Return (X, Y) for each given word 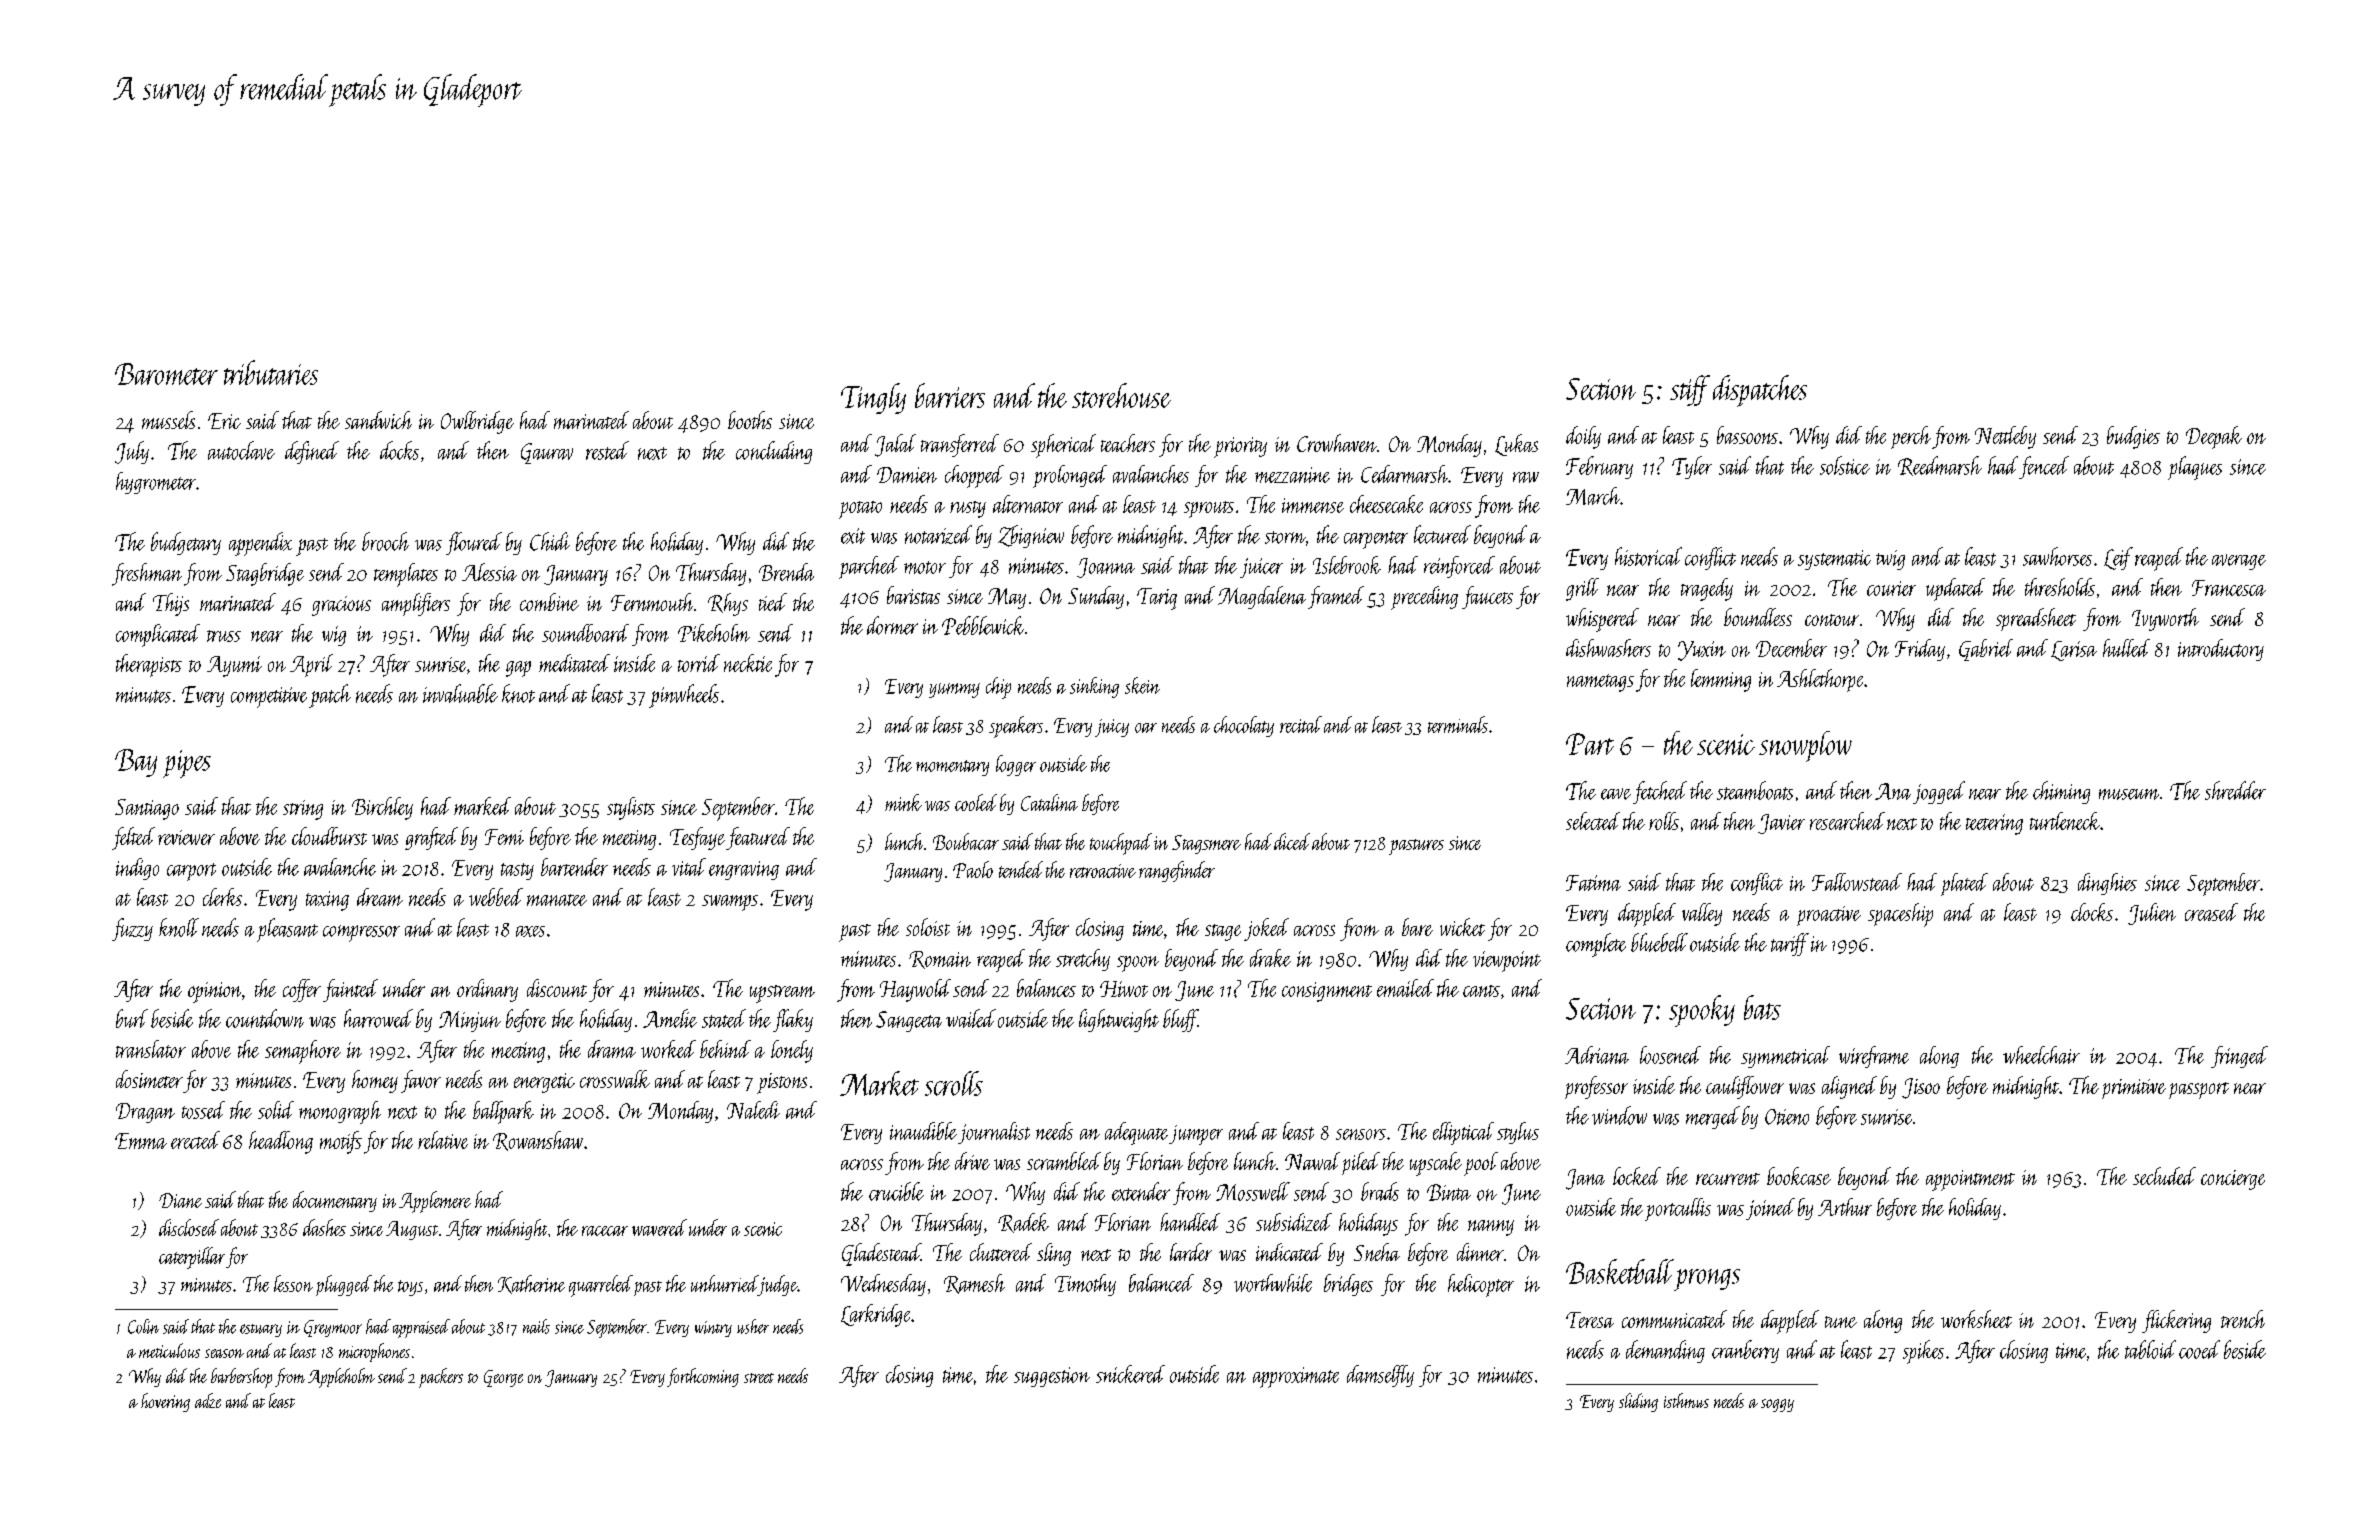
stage (1223, 932)
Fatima (1593, 883)
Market (879, 1083)
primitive (2134, 1089)
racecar (605, 1231)
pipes (187, 764)
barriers (950, 395)
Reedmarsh (1940, 466)
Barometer (166, 374)
